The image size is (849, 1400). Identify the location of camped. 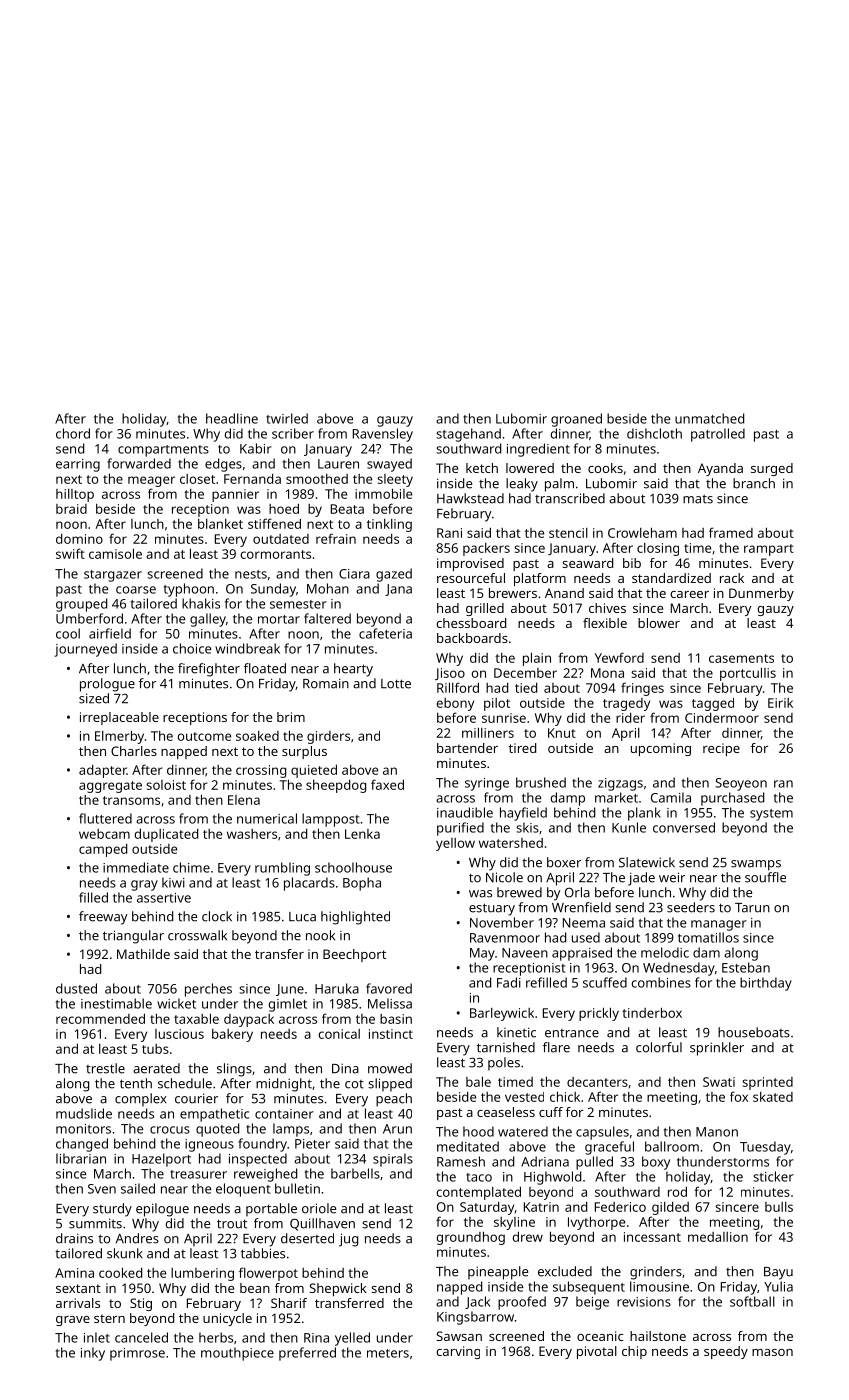
(103, 850).
